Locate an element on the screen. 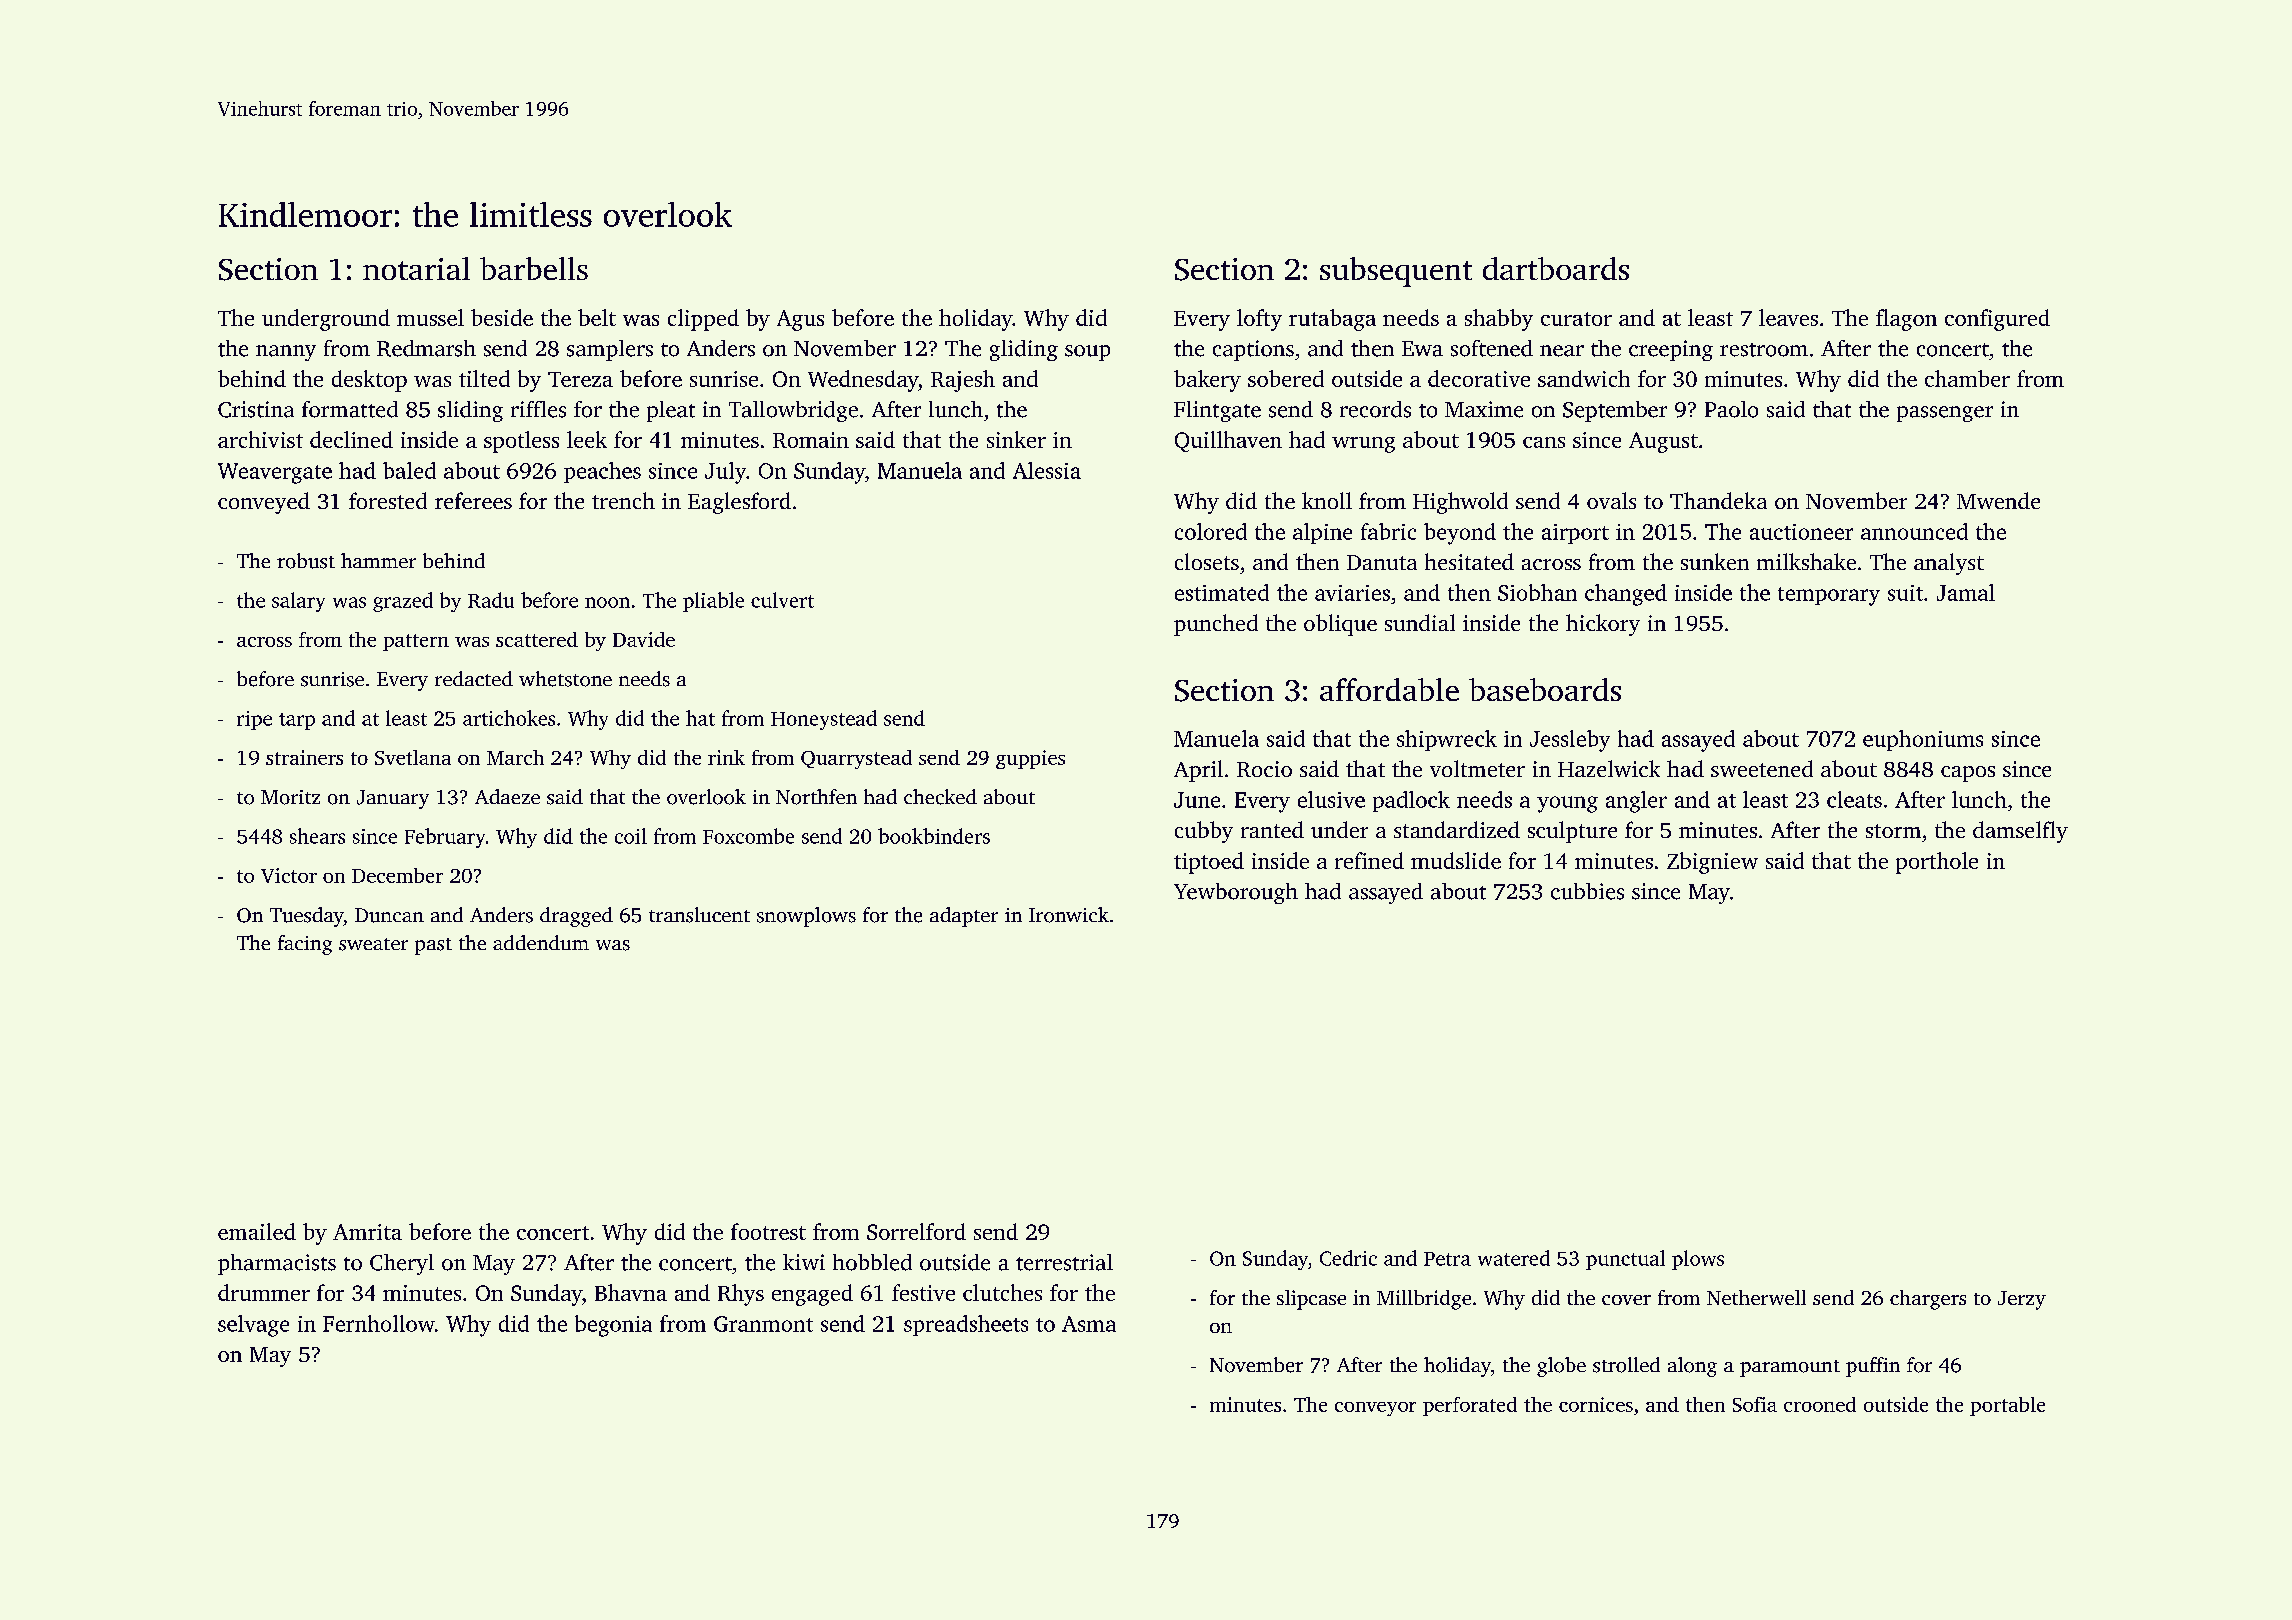 Image resolution: width=2292 pixels, height=1620 pixels. capos is located at coordinates (1968, 774).
